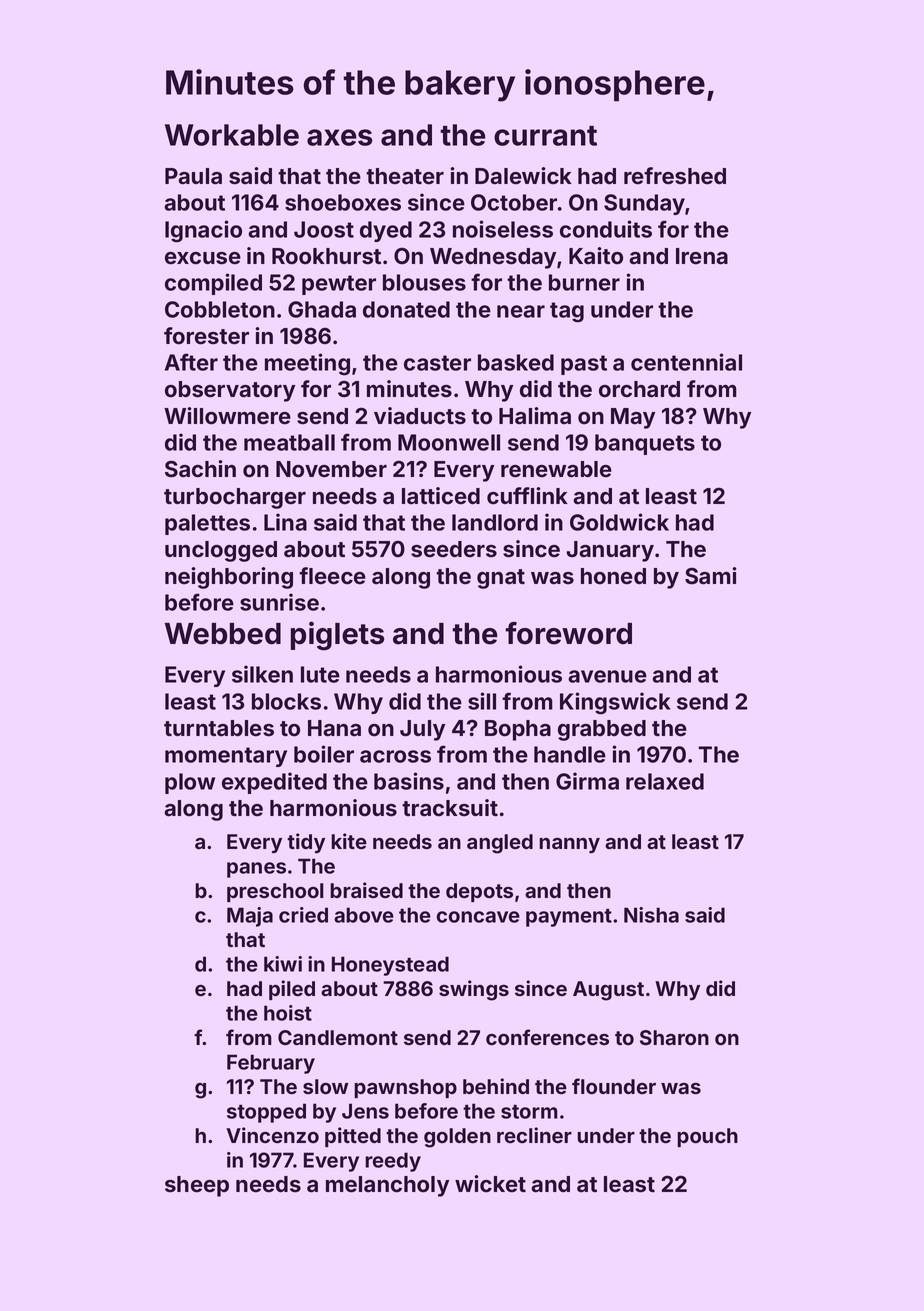 This document has width=924, height=1311. I want to click on Sharon, so click(674, 1037).
